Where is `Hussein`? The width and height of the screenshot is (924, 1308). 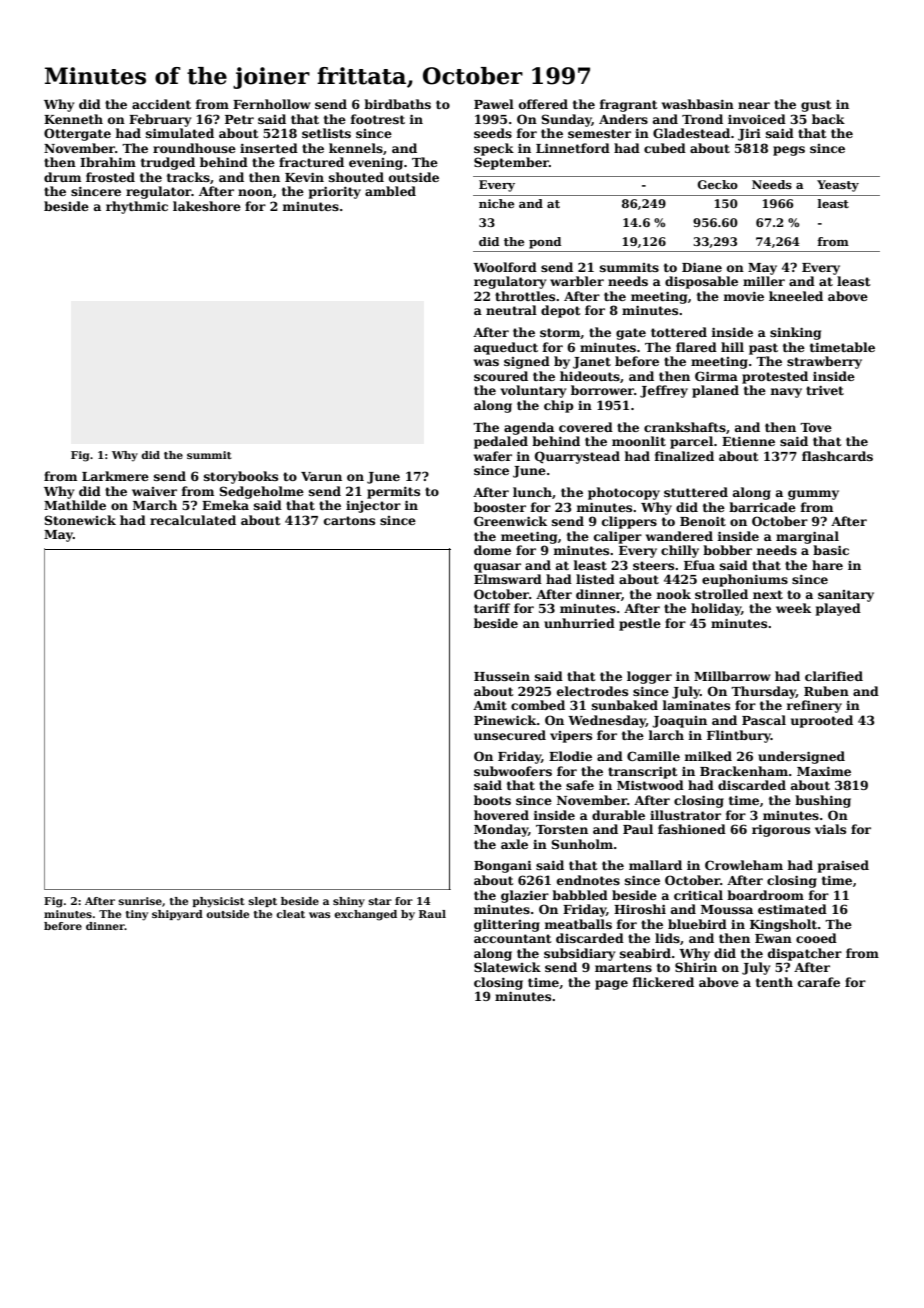
Hussein is located at coordinates (502, 676).
